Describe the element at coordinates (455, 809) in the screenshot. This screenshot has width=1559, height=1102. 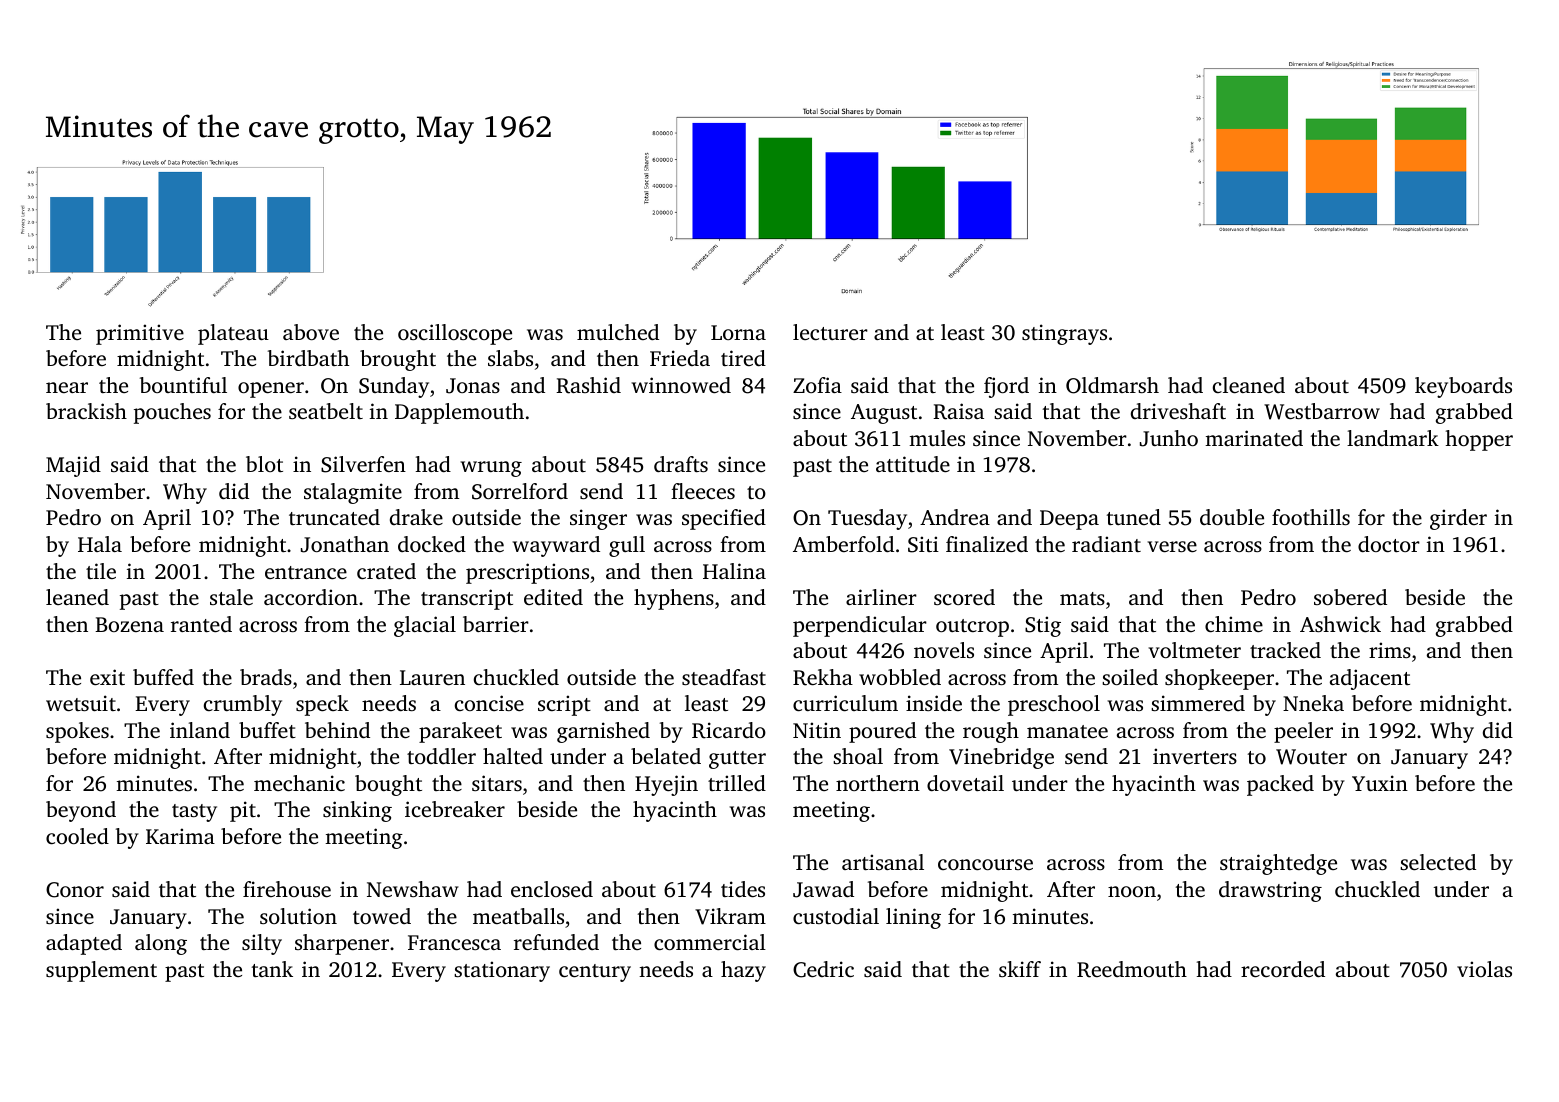
I see `icebreaker` at that location.
